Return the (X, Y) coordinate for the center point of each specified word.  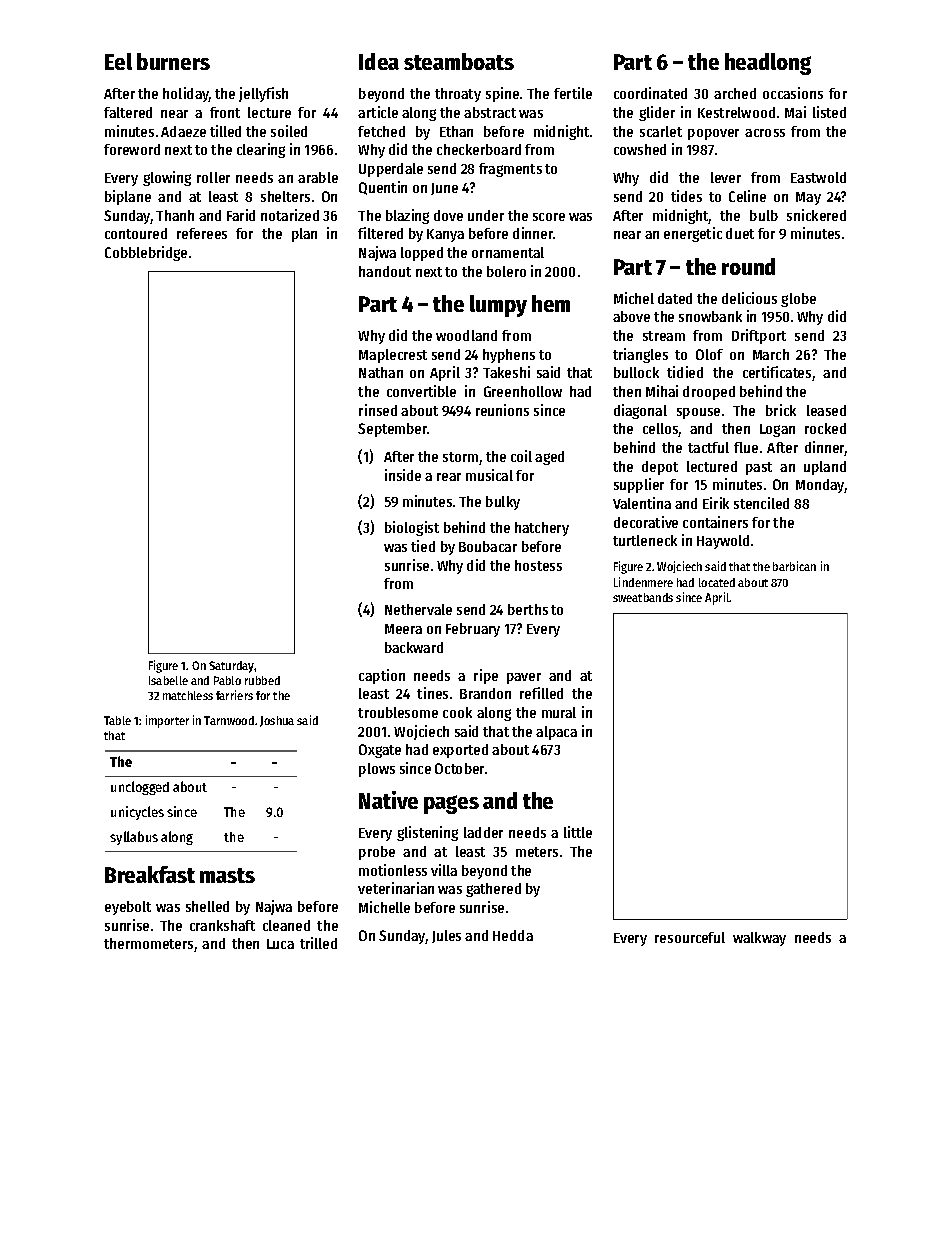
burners (173, 61)
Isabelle (168, 680)
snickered (816, 215)
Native (388, 800)
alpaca (556, 733)
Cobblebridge (146, 253)
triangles (640, 355)
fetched (381, 131)
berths (528, 609)
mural (559, 712)
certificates (777, 372)
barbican (794, 566)
